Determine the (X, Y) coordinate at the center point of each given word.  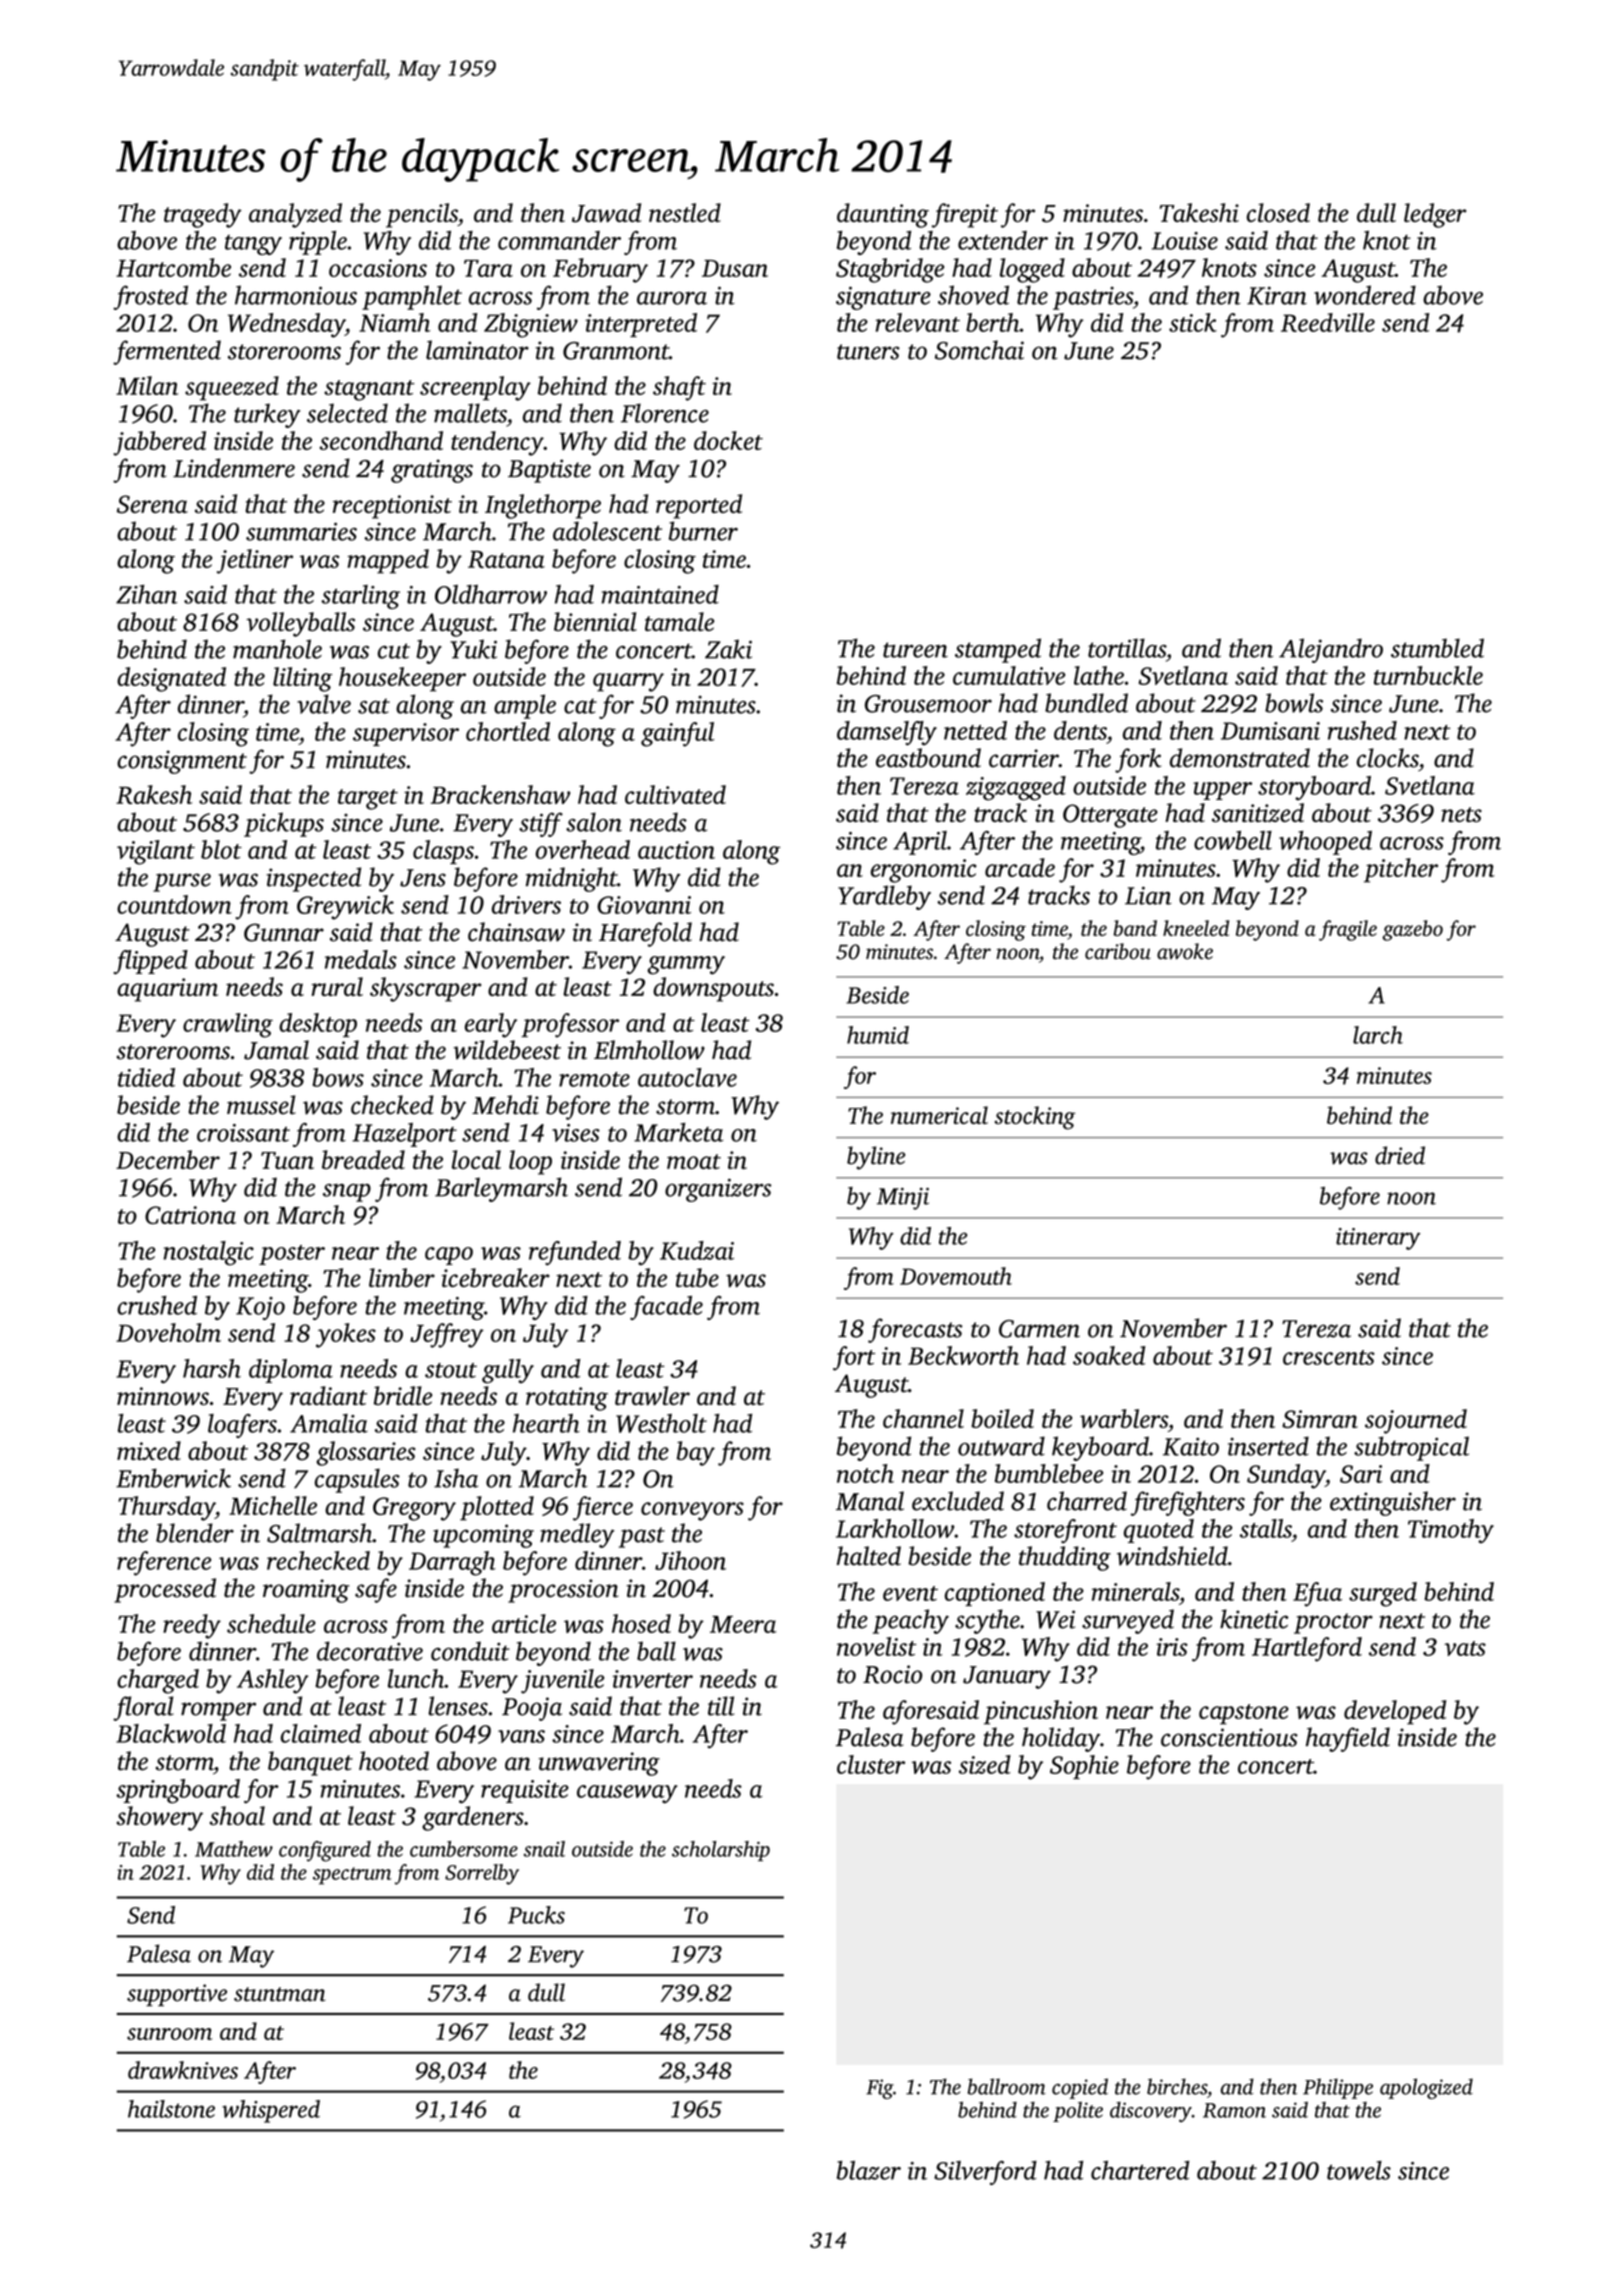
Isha (456, 1478)
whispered (271, 2111)
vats (1465, 1648)
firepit (965, 215)
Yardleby (884, 897)
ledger (1435, 215)
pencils (422, 215)
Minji (903, 1198)
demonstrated (1240, 758)
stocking (1035, 1118)
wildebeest (507, 1050)
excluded (958, 1501)
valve (324, 704)
